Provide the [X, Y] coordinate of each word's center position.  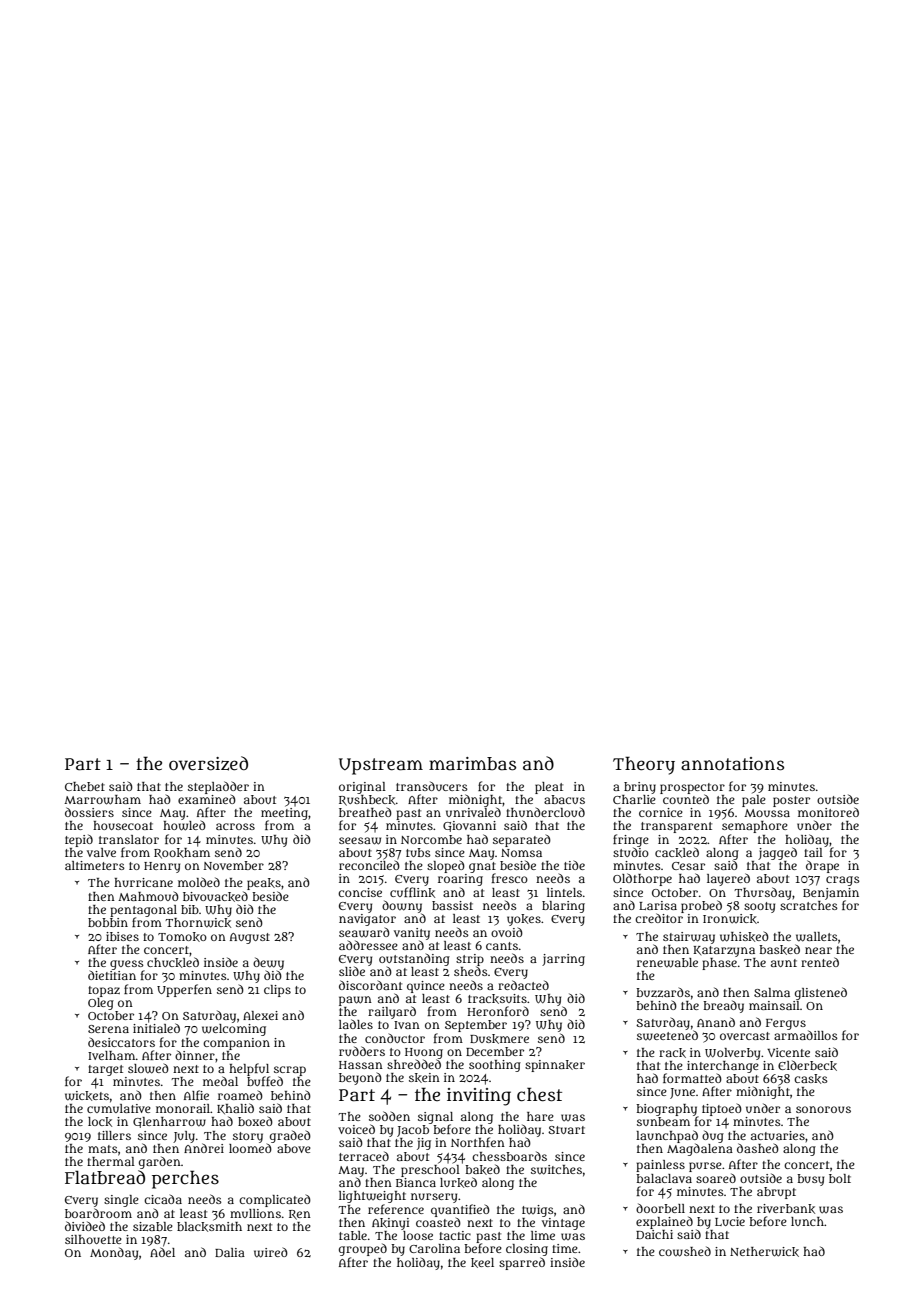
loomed [250, 1148]
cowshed [685, 1251]
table [353, 1235]
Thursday [762, 893]
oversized [208, 763]
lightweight [372, 1197]
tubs [418, 852]
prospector [692, 788]
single [121, 1201]
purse [705, 1167]
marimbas [472, 764]
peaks [264, 884]
